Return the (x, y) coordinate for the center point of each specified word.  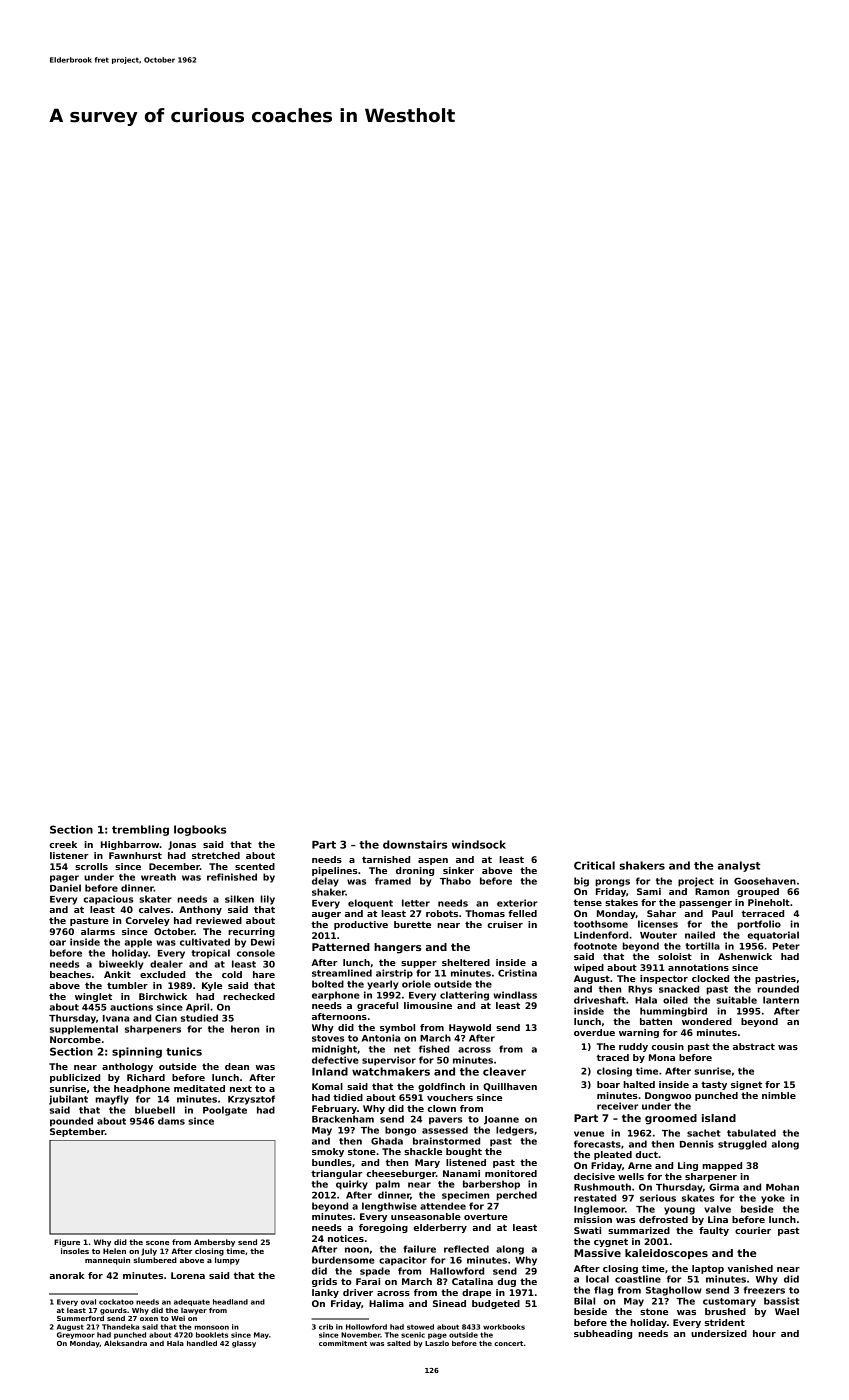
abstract (754, 1046)
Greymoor (76, 1335)
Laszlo (437, 1343)
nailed (700, 935)
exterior (517, 903)
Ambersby (214, 1243)
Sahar (661, 913)
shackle (423, 1151)
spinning (137, 1052)
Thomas (485, 913)
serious (658, 1198)
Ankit (117, 974)
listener (69, 855)
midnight (334, 1050)
